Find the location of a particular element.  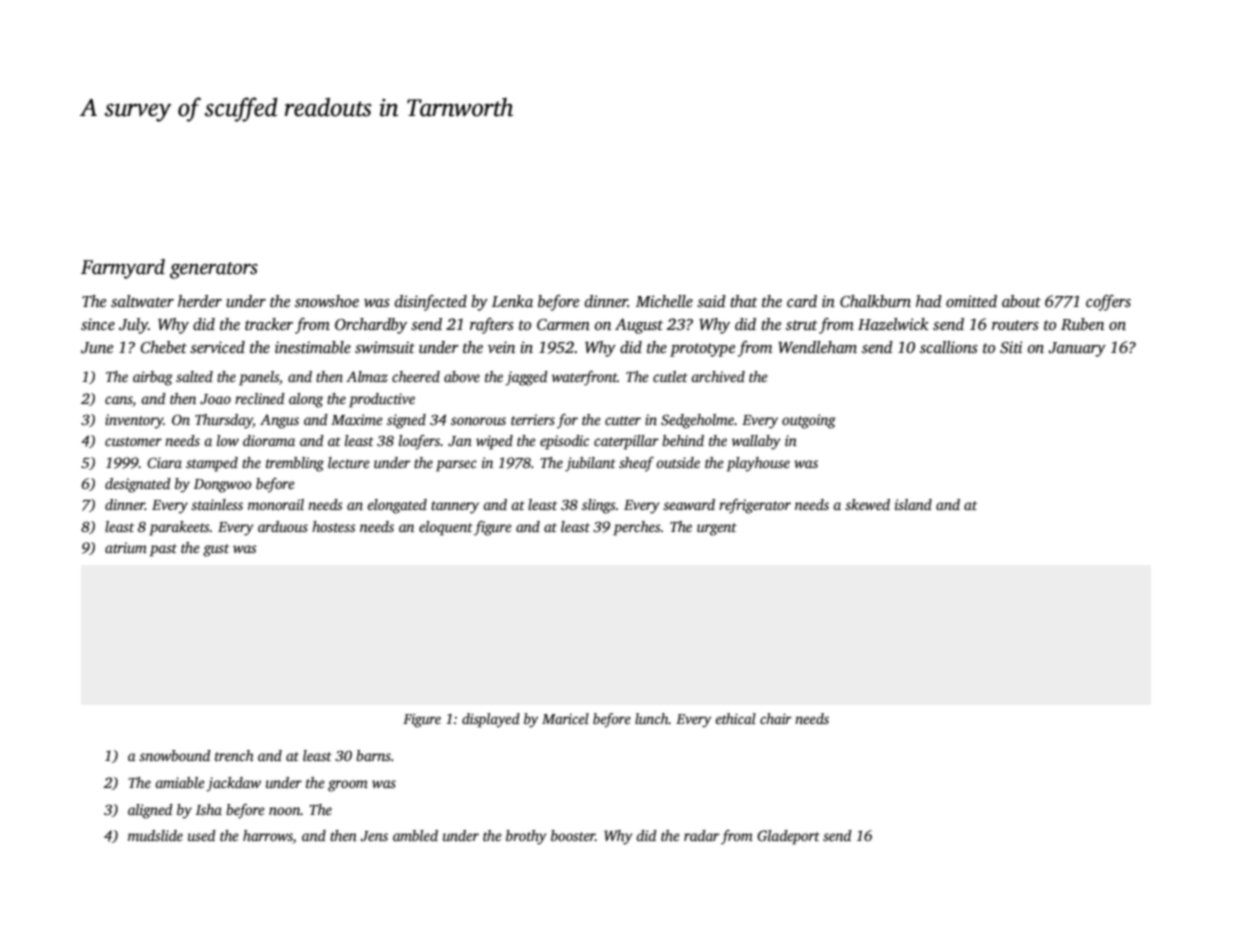

island is located at coordinates (913, 504).
